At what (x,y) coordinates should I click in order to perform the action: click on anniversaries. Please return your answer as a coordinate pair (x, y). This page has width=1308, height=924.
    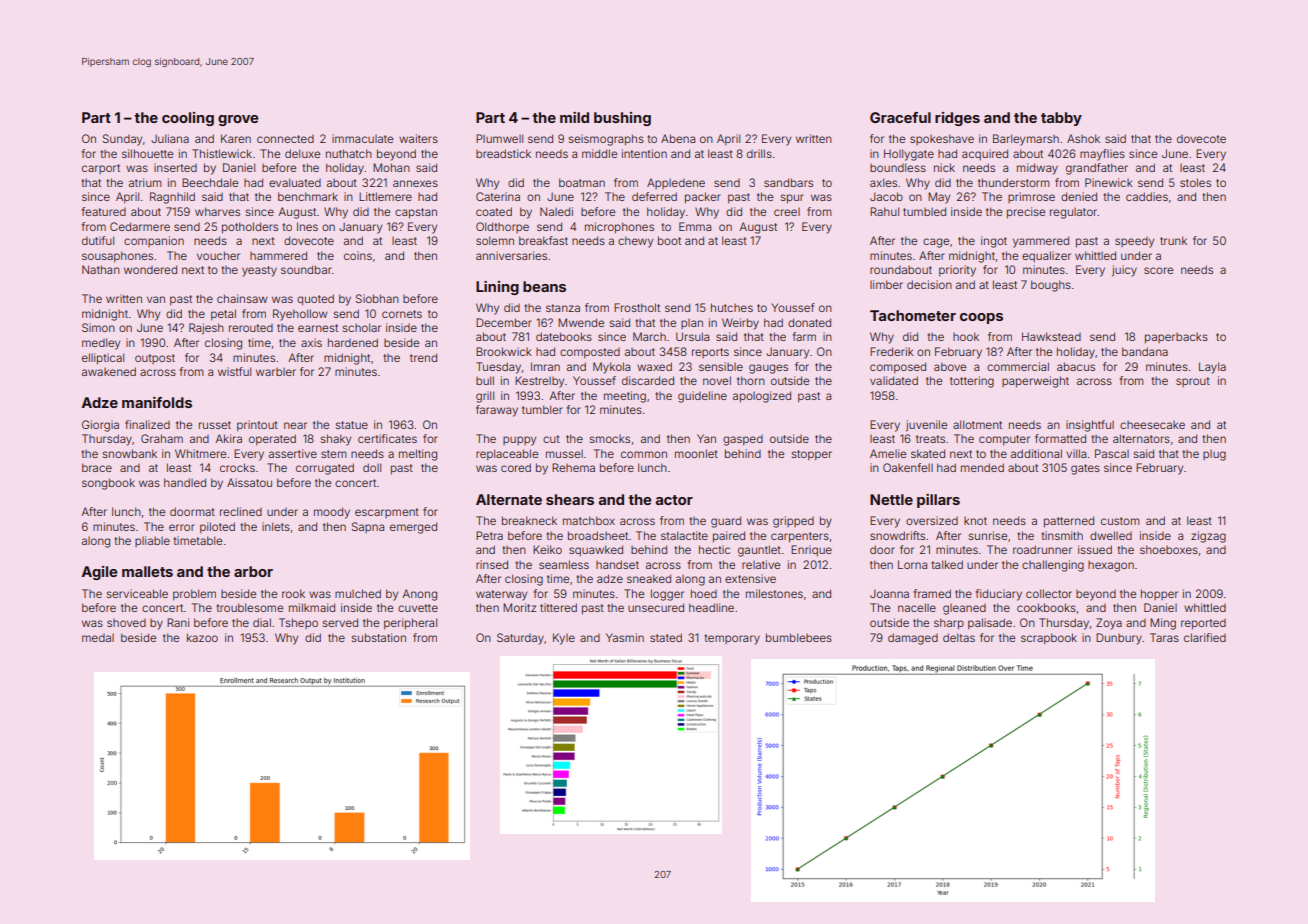
    Looking at the image, I should click on (511, 255).
